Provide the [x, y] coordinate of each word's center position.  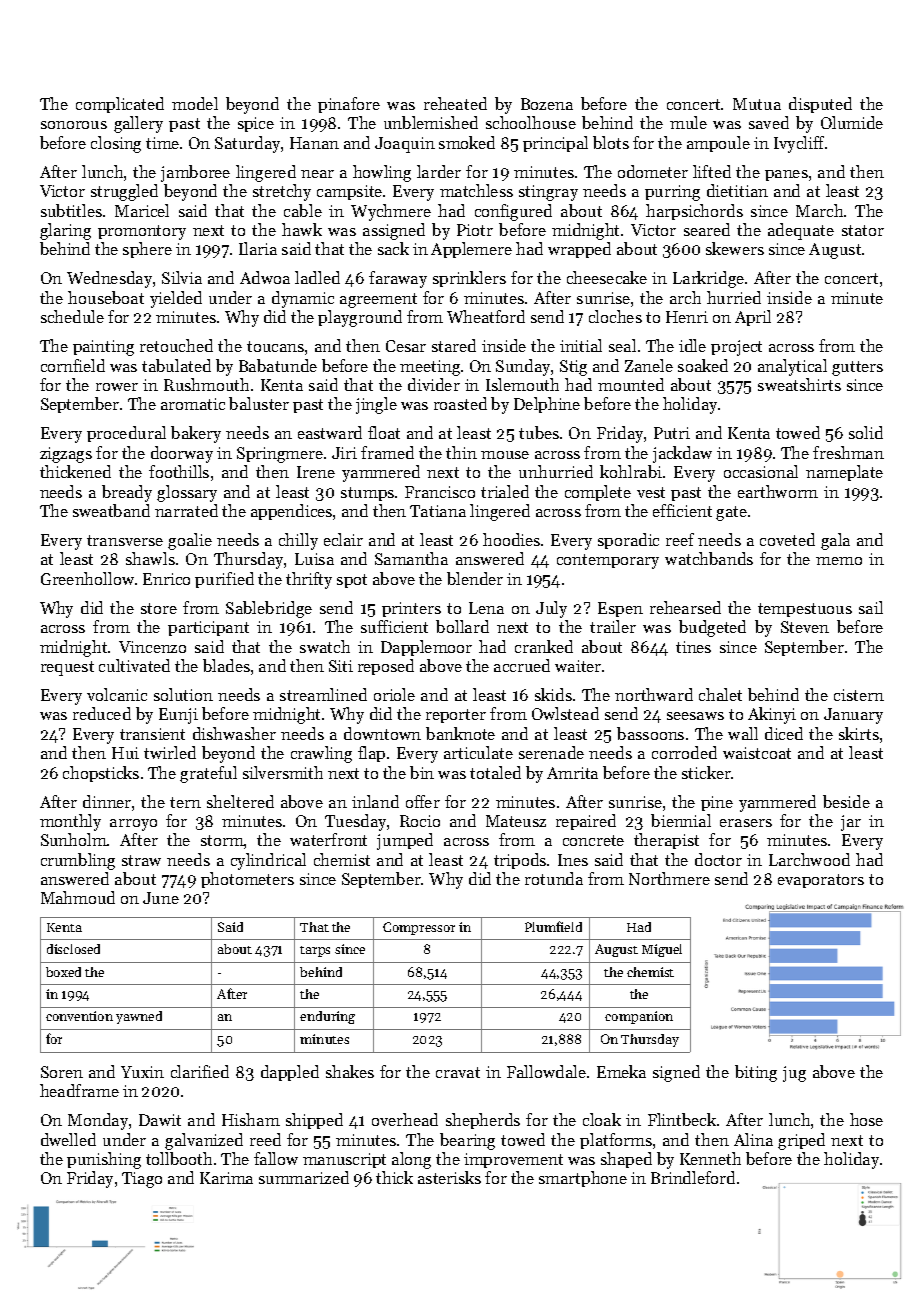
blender [475, 578]
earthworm [778, 491]
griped [801, 1141]
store [159, 608]
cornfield [73, 365]
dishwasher [234, 733]
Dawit [160, 1120]
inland [375, 801]
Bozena [547, 104]
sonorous [74, 125]
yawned [139, 1017]
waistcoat [757, 753]
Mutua [757, 104]
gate [731, 513]
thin [461, 452]
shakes [350, 1071]
